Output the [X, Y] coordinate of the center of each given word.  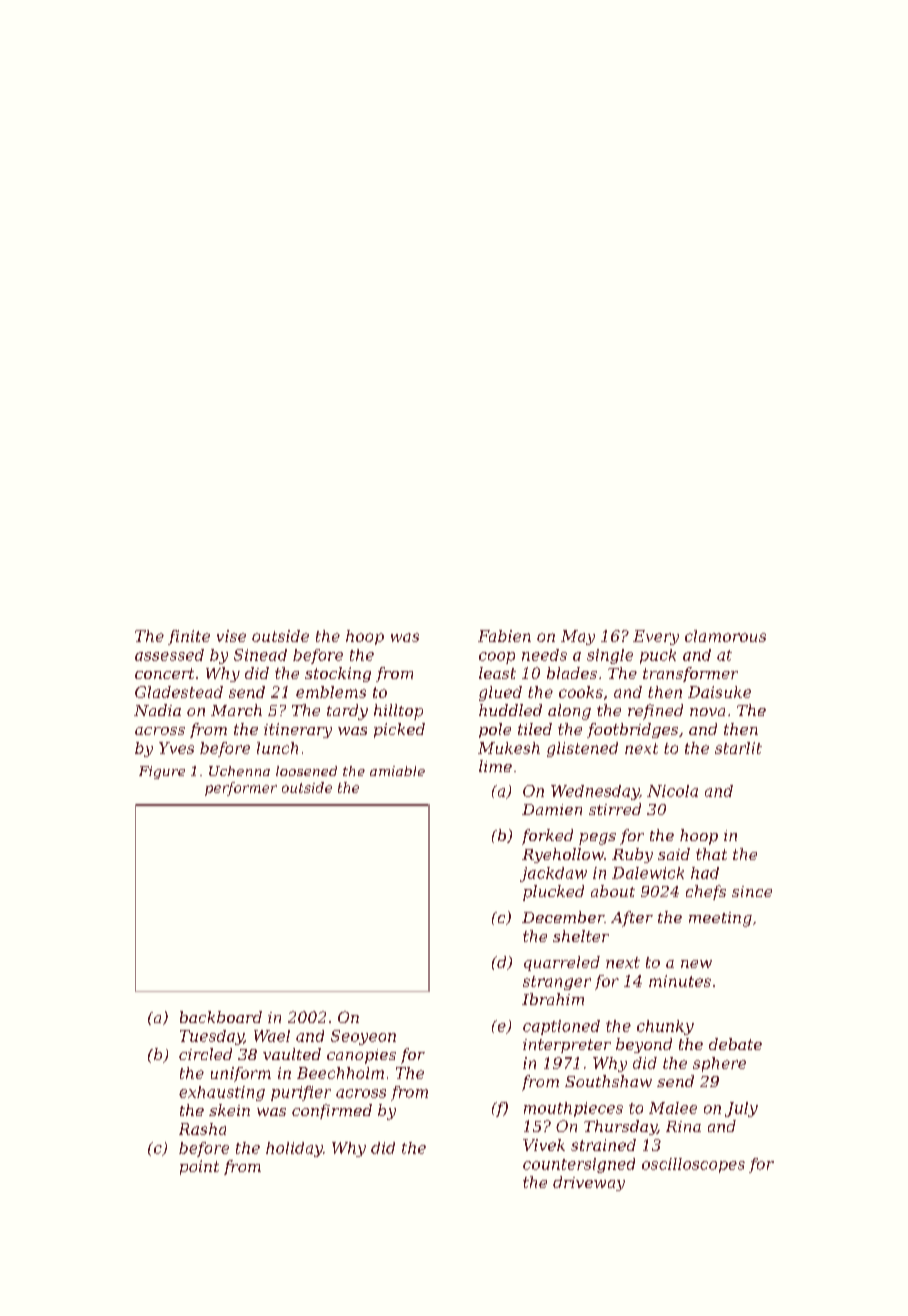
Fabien [504, 636]
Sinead [260, 655]
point [199, 1167]
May [578, 637]
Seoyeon [363, 1037]
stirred [615, 809]
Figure [162, 772]
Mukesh [509, 748]
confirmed [332, 1111]
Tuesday [212, 1037]
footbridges [632, 730]
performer [241, 789]
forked [547, 837]
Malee [673, 1108]
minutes [680, 981]
